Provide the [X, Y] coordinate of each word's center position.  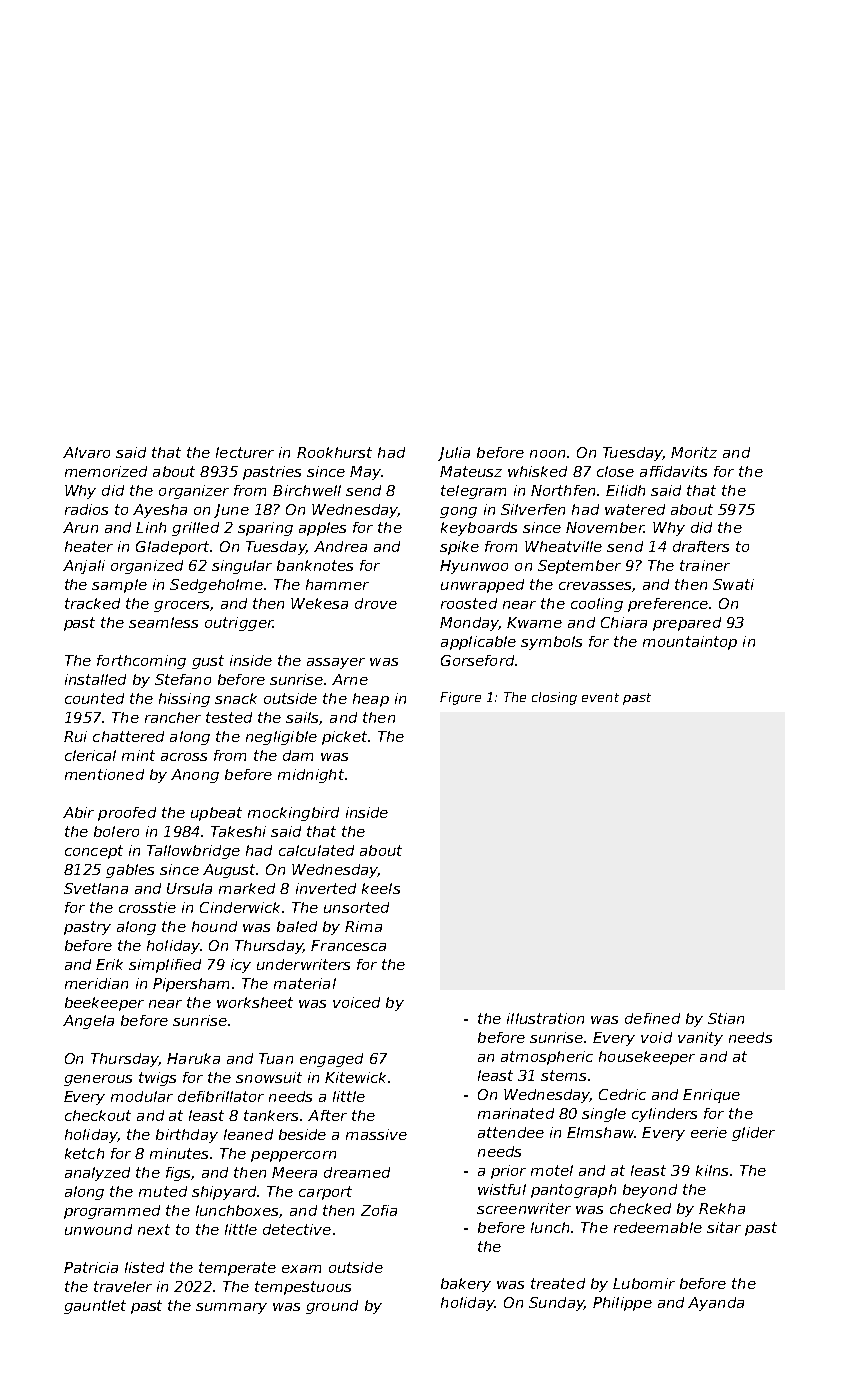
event [600, 697]
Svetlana [96, 888]
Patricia [91, 1267]
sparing [265, 529]
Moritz [694, 452]
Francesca [348, 945]
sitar [724, 1227]
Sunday [556, 1304]
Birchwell [307, 490]
